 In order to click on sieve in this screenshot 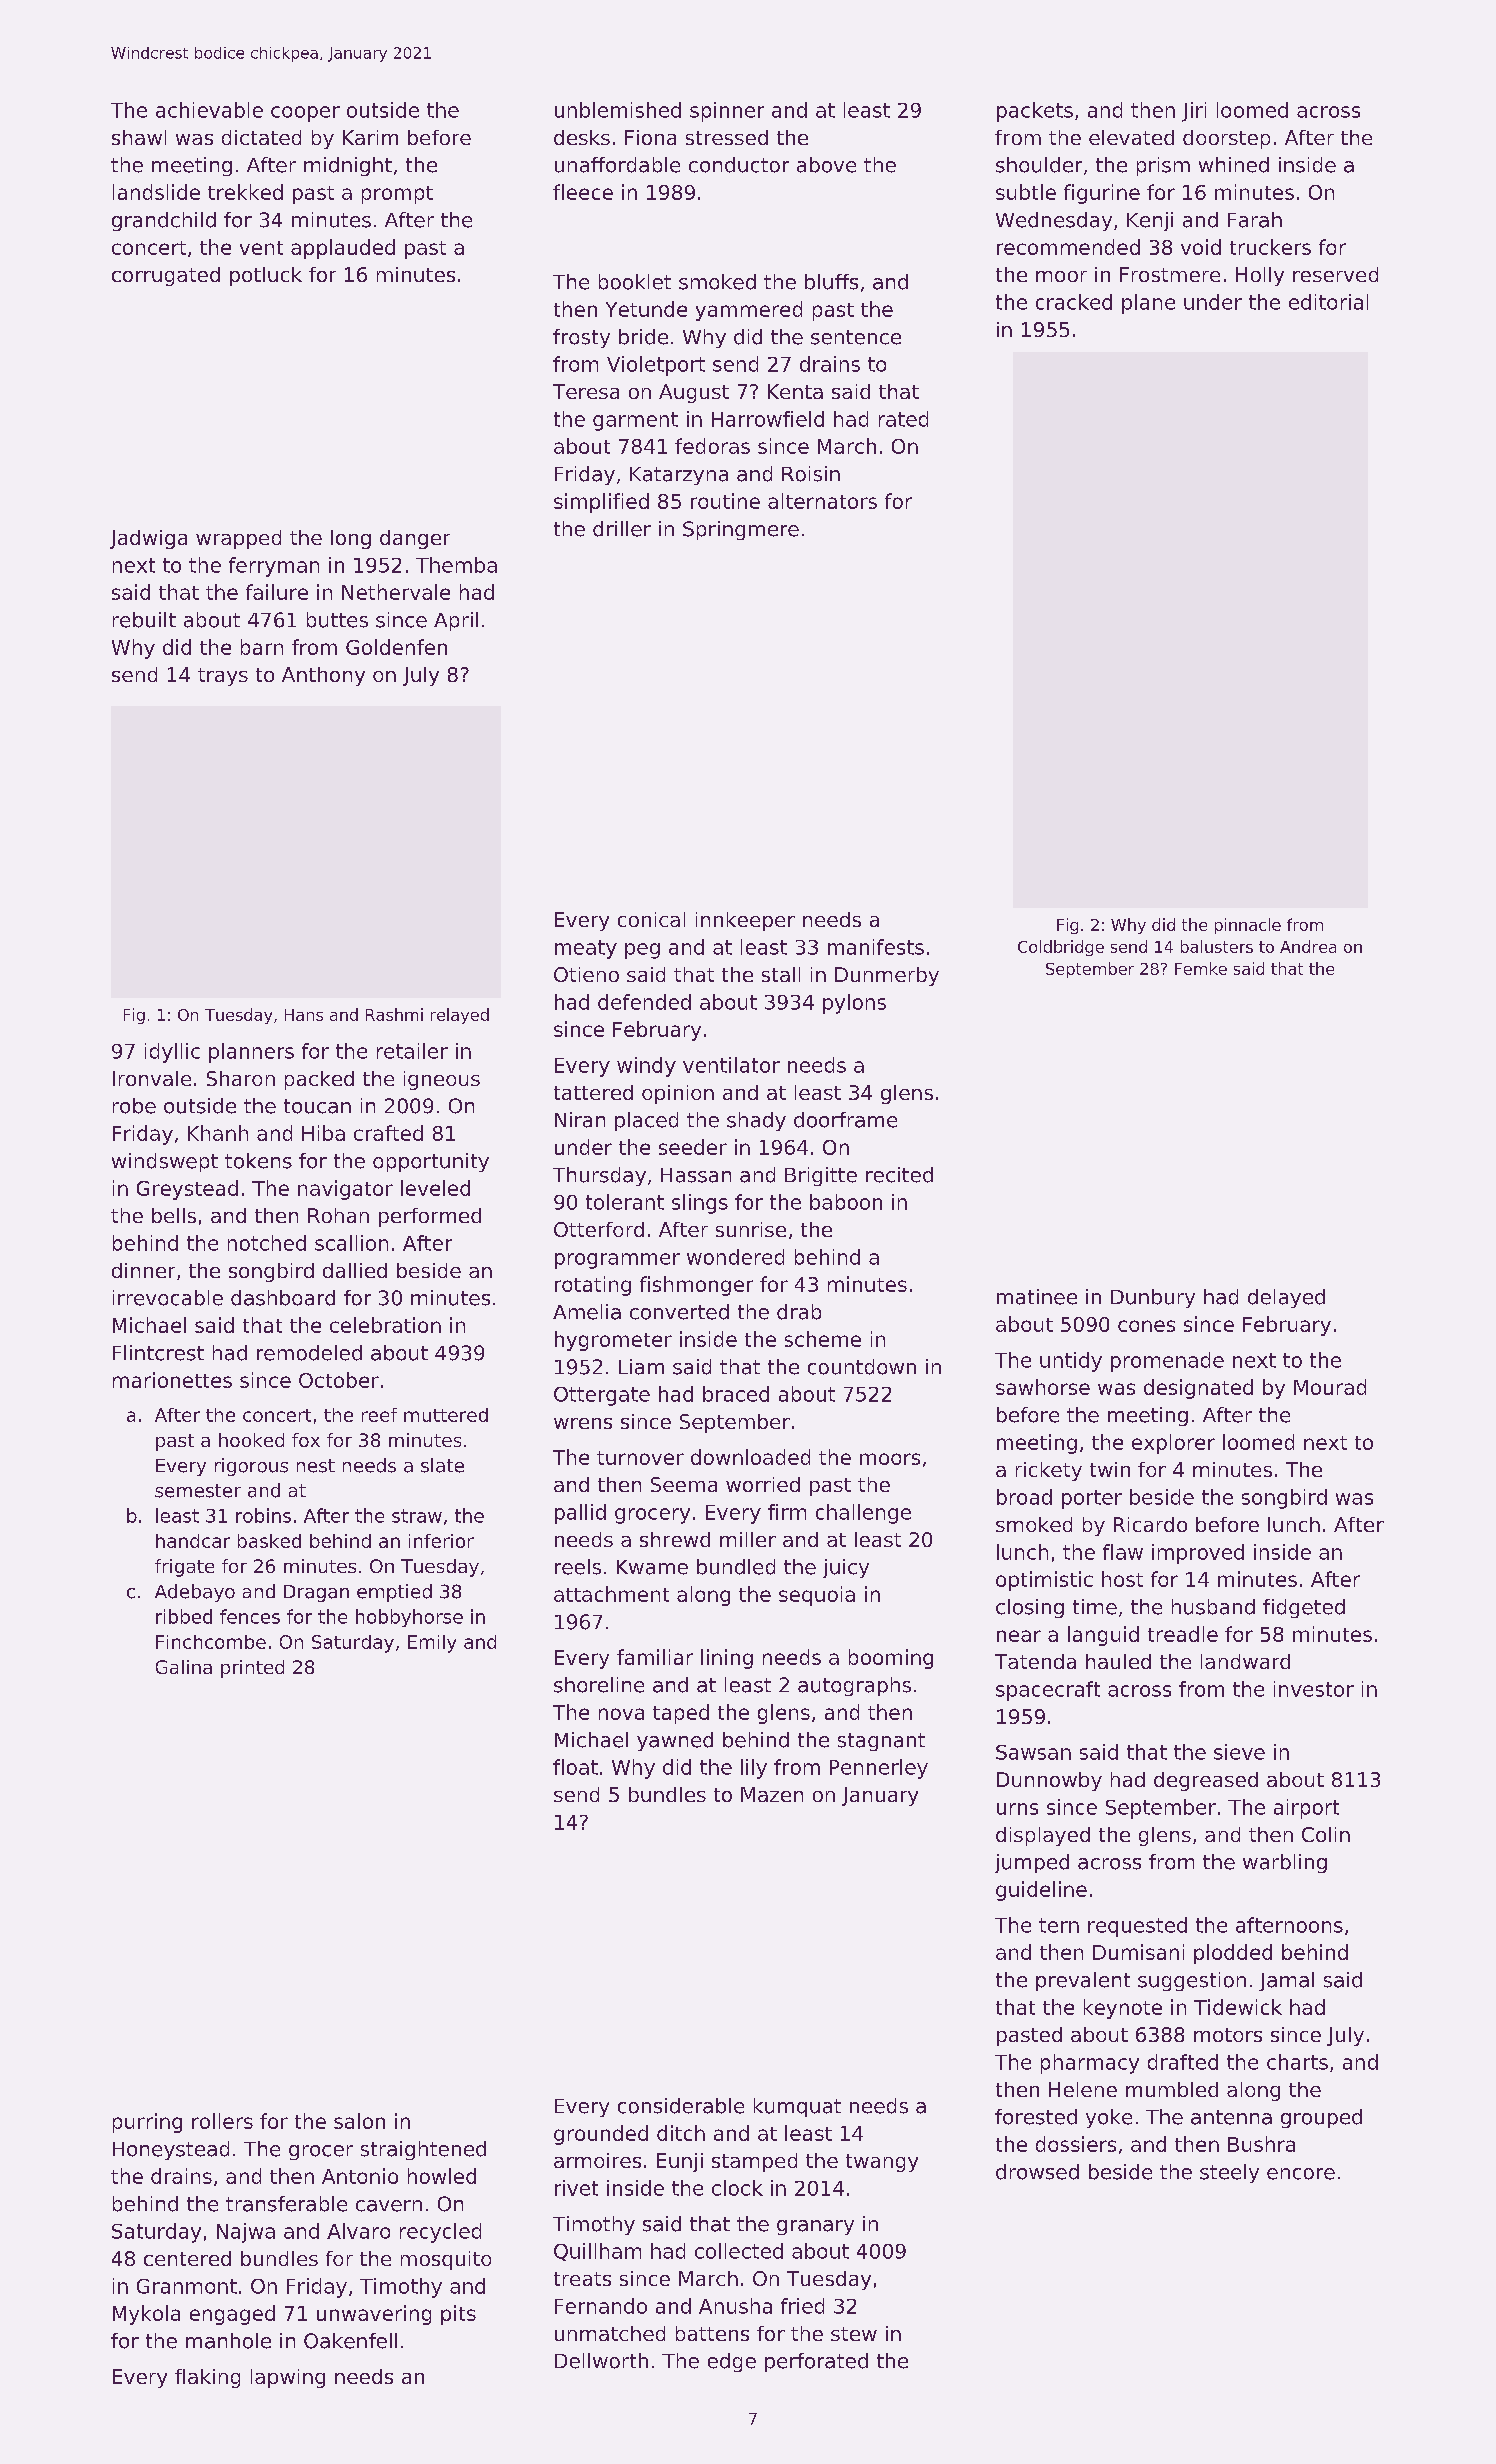, I will do `click(1239, 1752)`.
